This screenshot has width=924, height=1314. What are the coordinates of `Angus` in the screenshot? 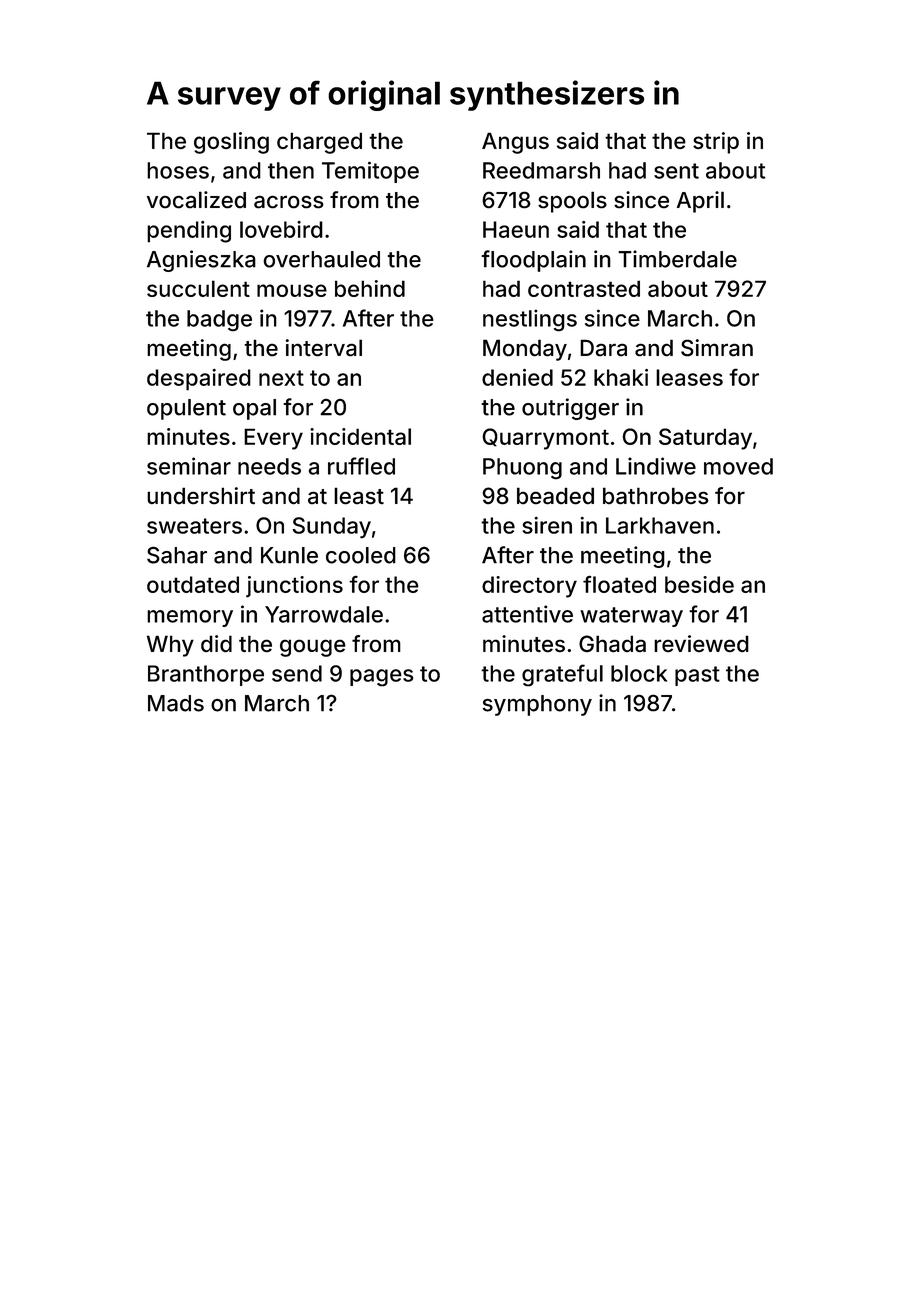 It's located at (515, 143).
